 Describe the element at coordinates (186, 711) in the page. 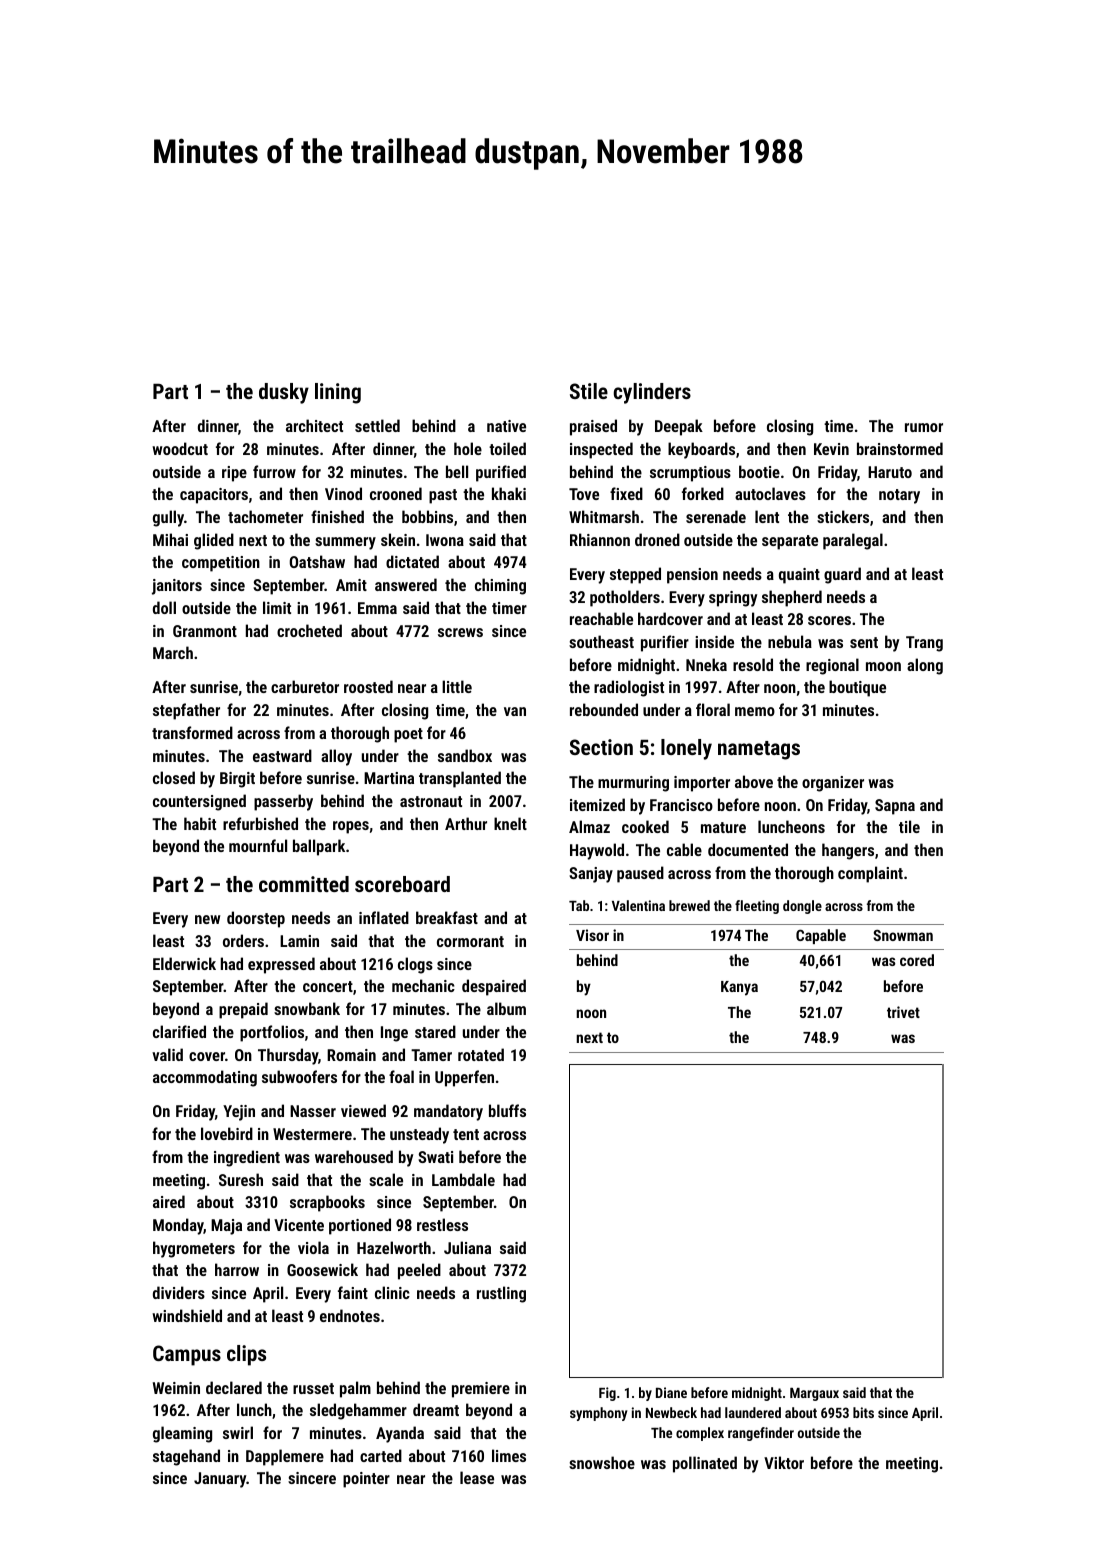

I see `stepfather` at that location.
